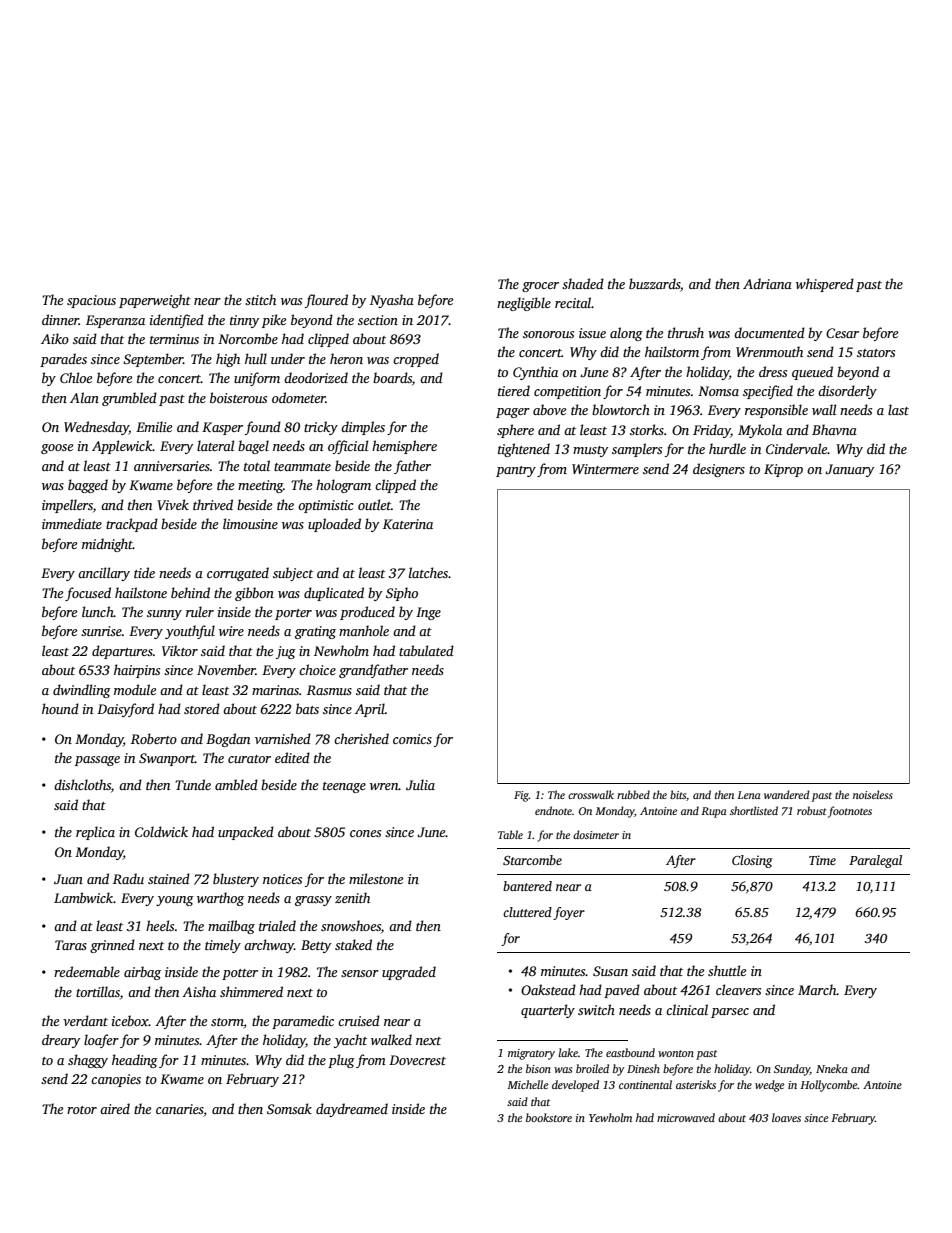  What do you see at coordinates (783, 470) in the page?
I see `Kiprop` at bounding box center [783, 470].
